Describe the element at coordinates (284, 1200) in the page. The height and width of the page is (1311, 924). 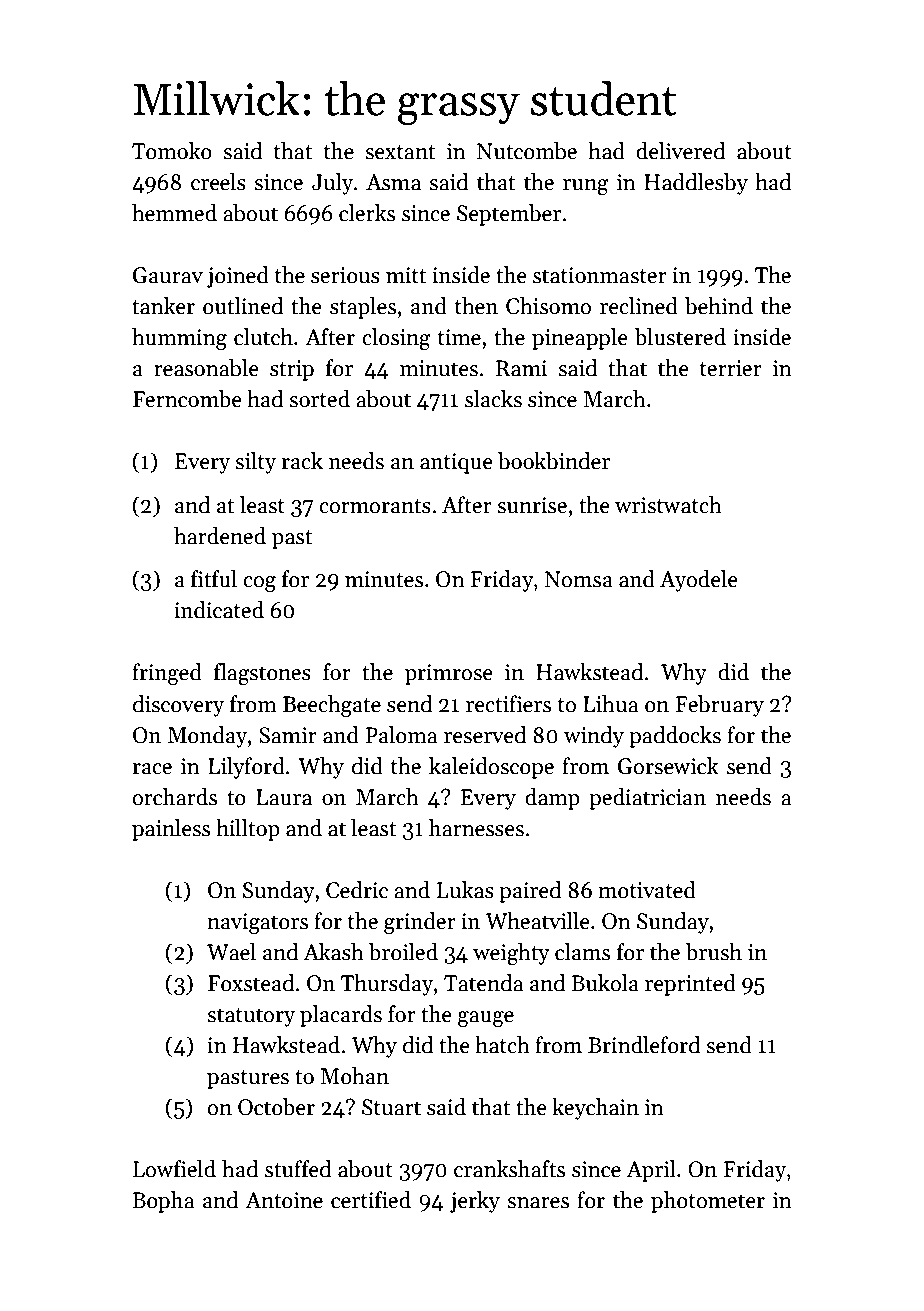
I see `Antoine` at that location.
